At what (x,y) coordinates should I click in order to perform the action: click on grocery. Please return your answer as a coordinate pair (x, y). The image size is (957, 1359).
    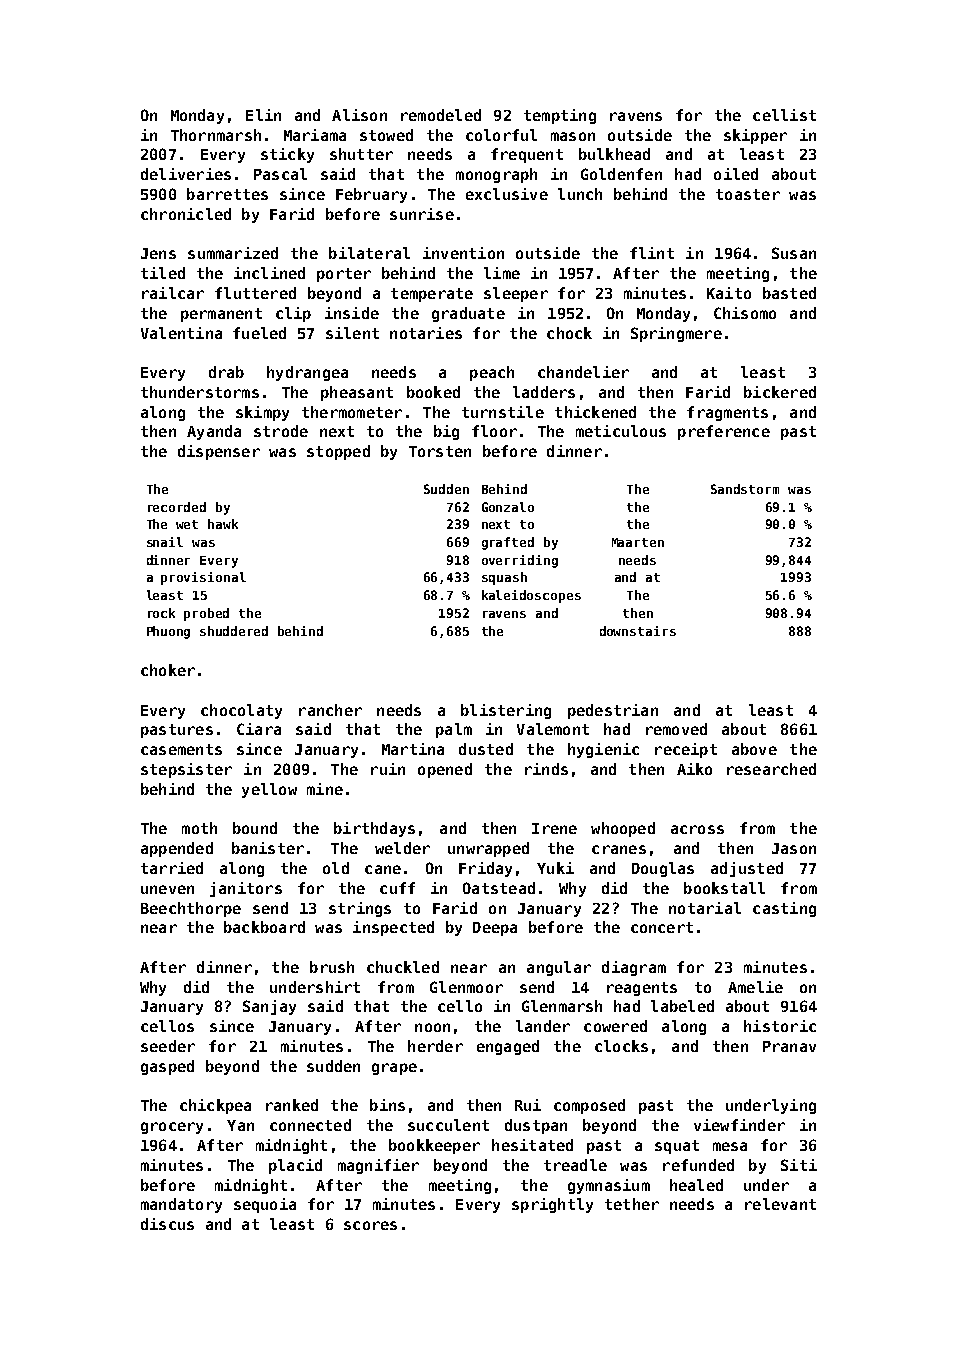
    Looking at the image, I should click on (172, 1128).
